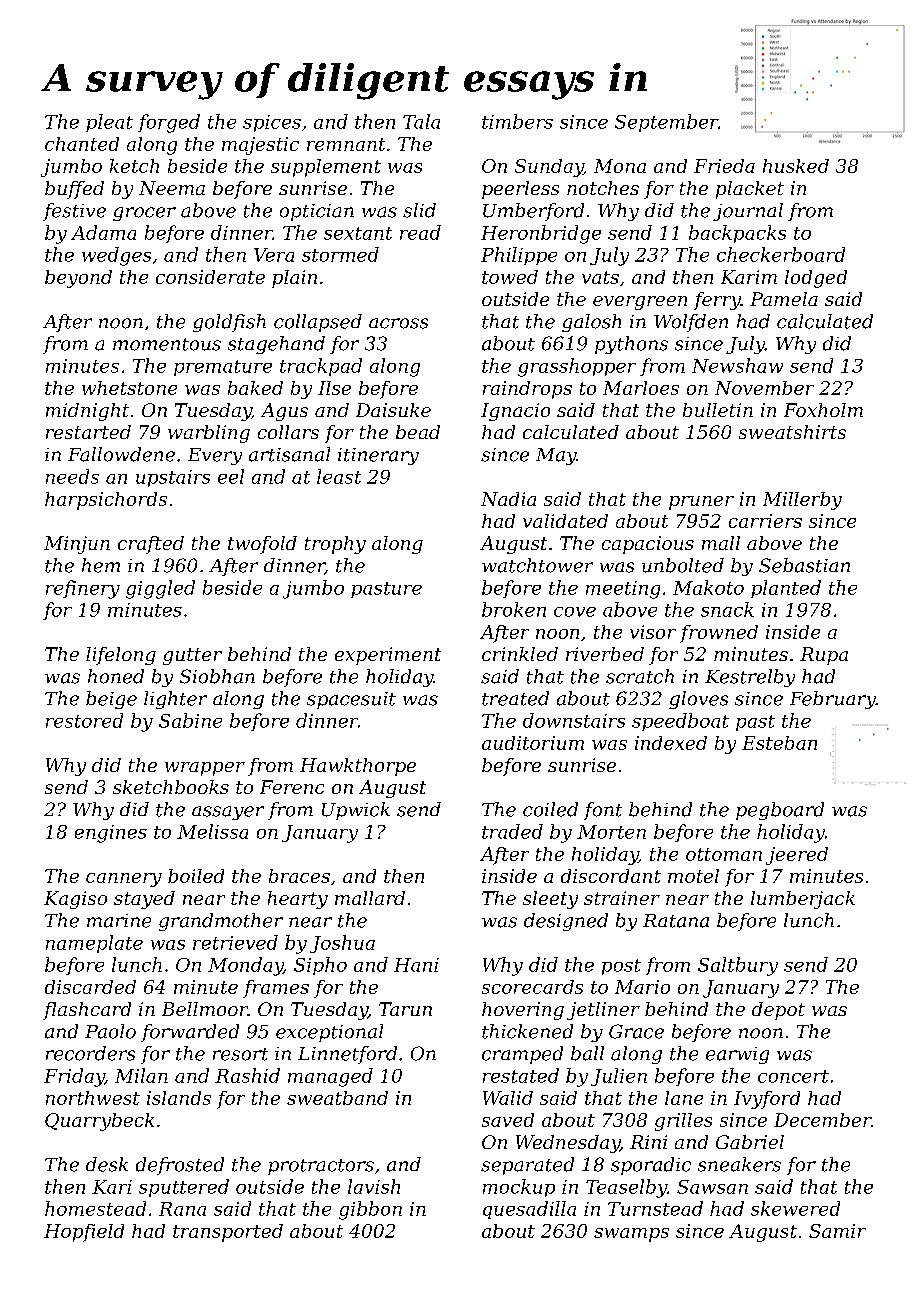  Describe the element at coordinates (289, 454) in the screenshot. I see `artisanal` at that location.
